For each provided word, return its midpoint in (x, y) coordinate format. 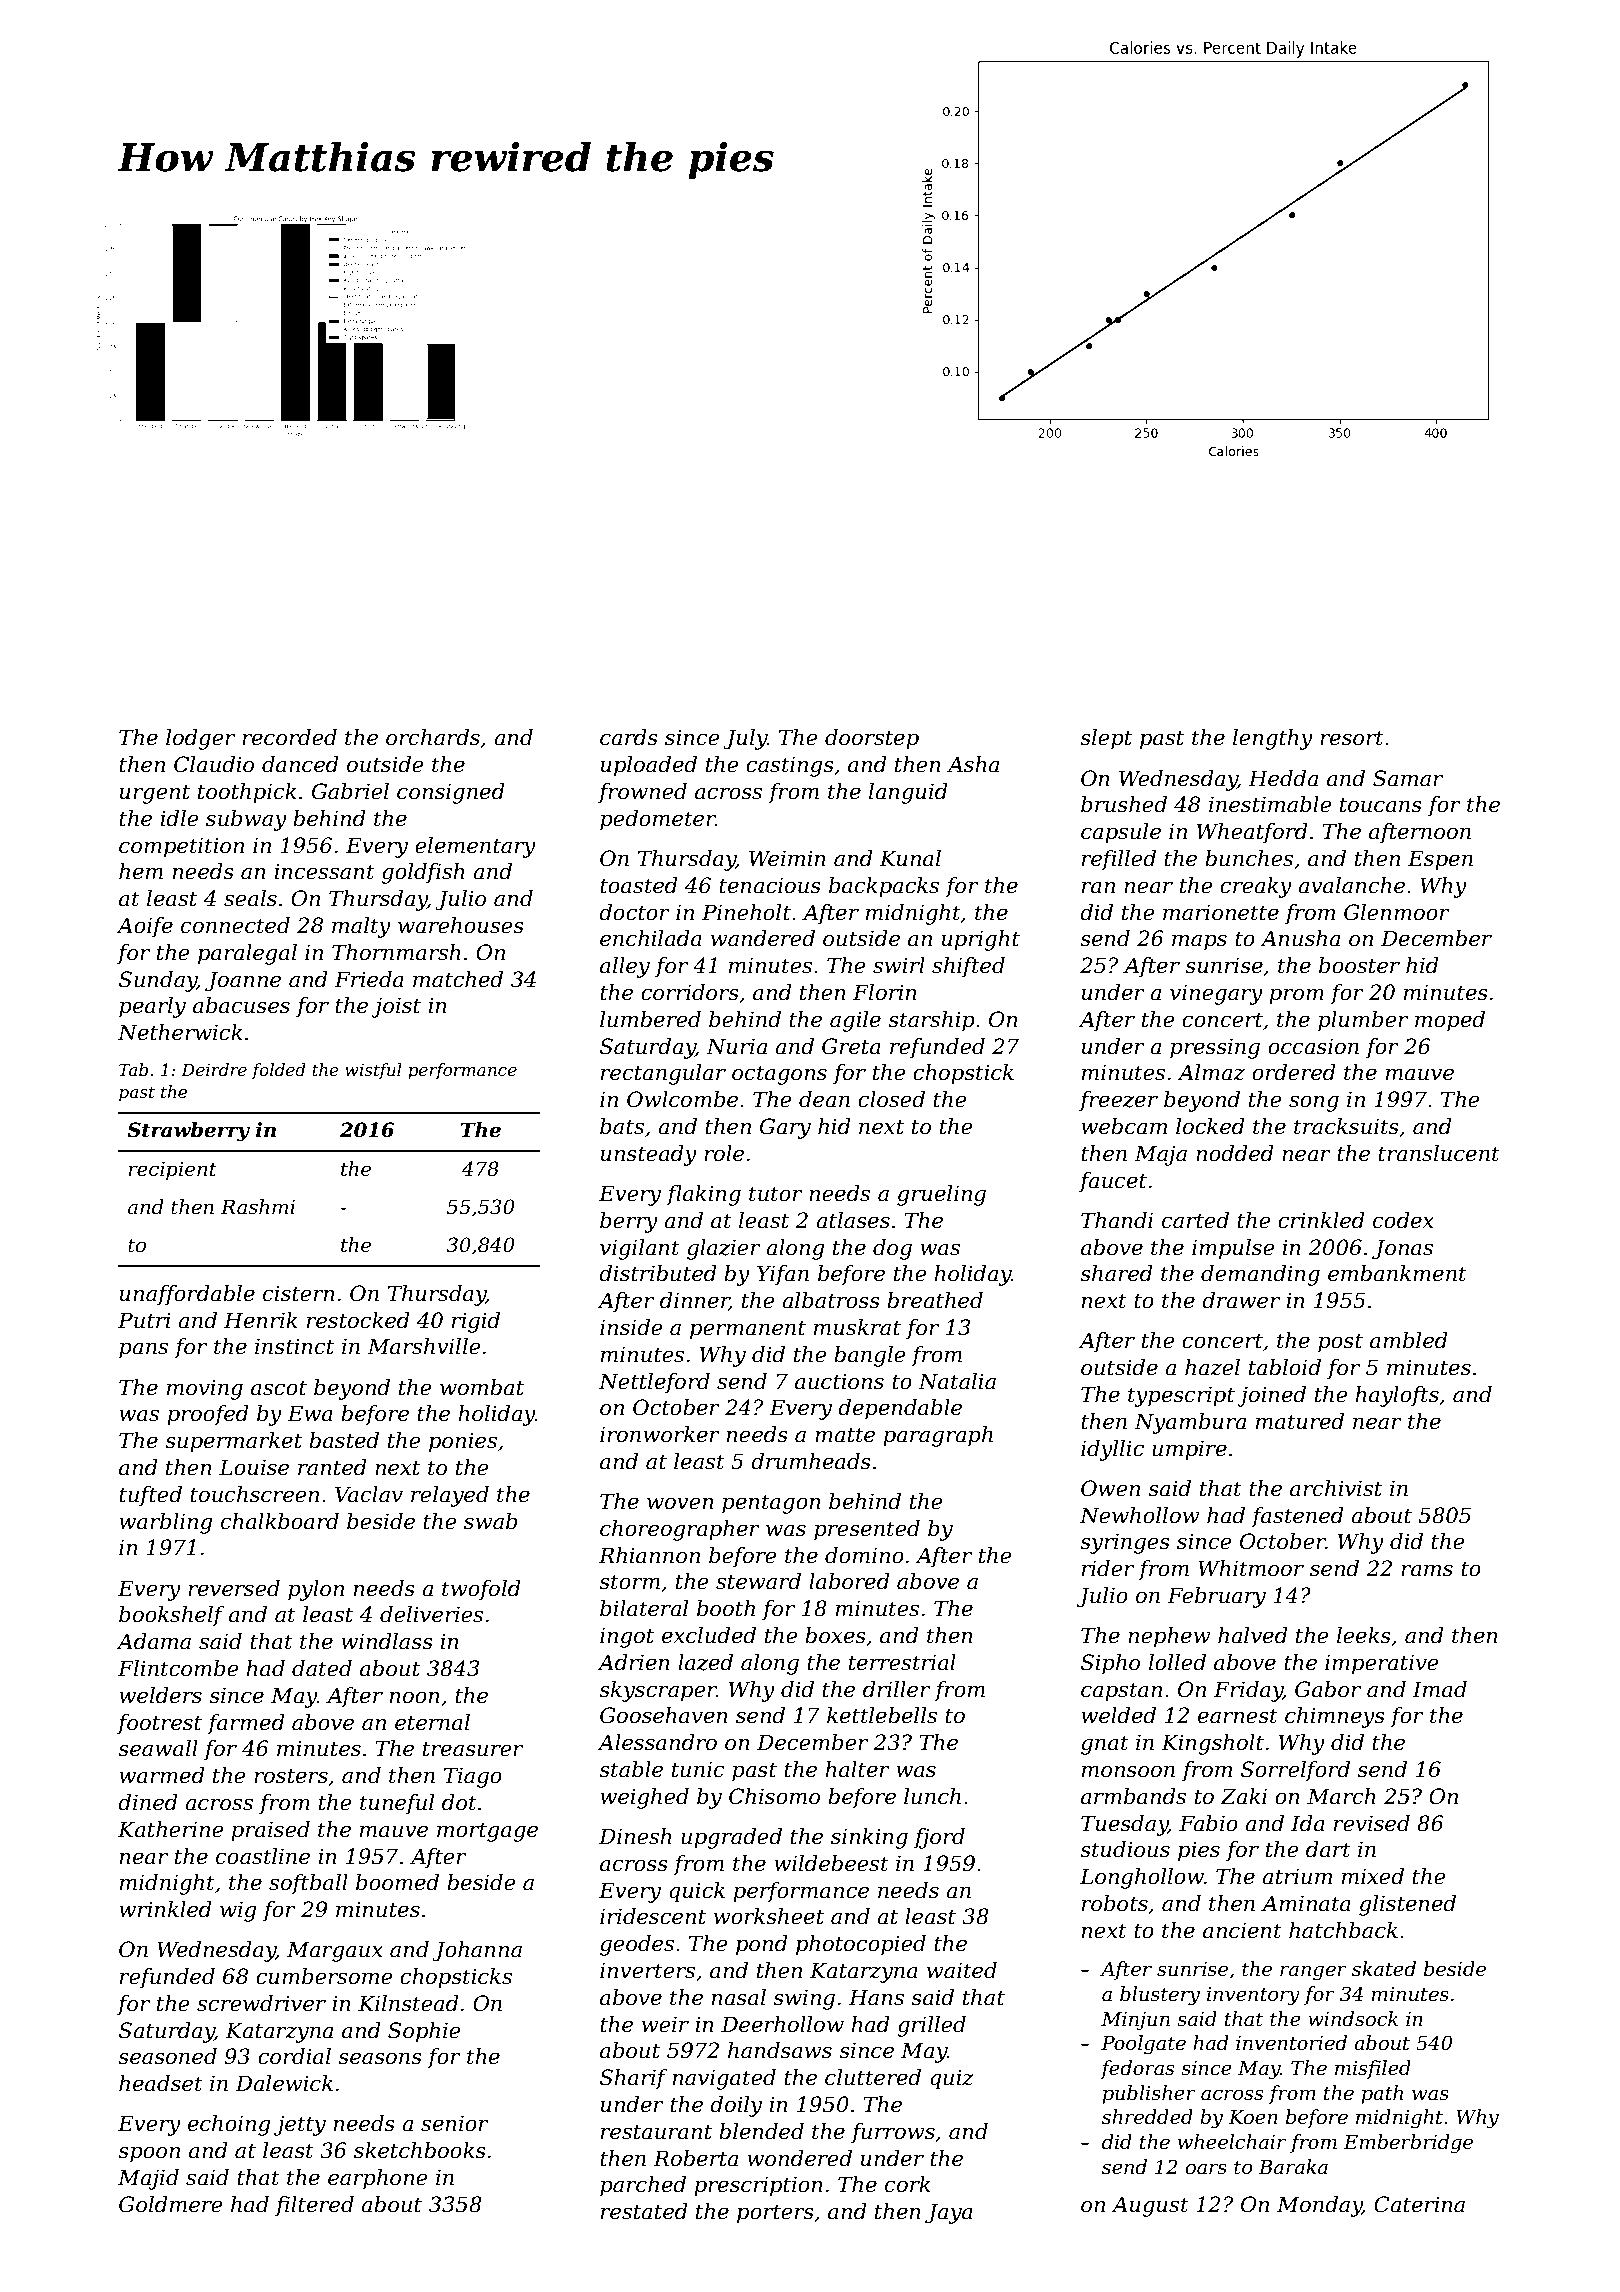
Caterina (1419, 2204)
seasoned (167, 2056)
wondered (799, 2158)
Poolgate (1143, 2045)
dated (322, 1668)
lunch (932, 1796)
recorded (289, 737)
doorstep (872, 739)
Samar (1408, 778)
